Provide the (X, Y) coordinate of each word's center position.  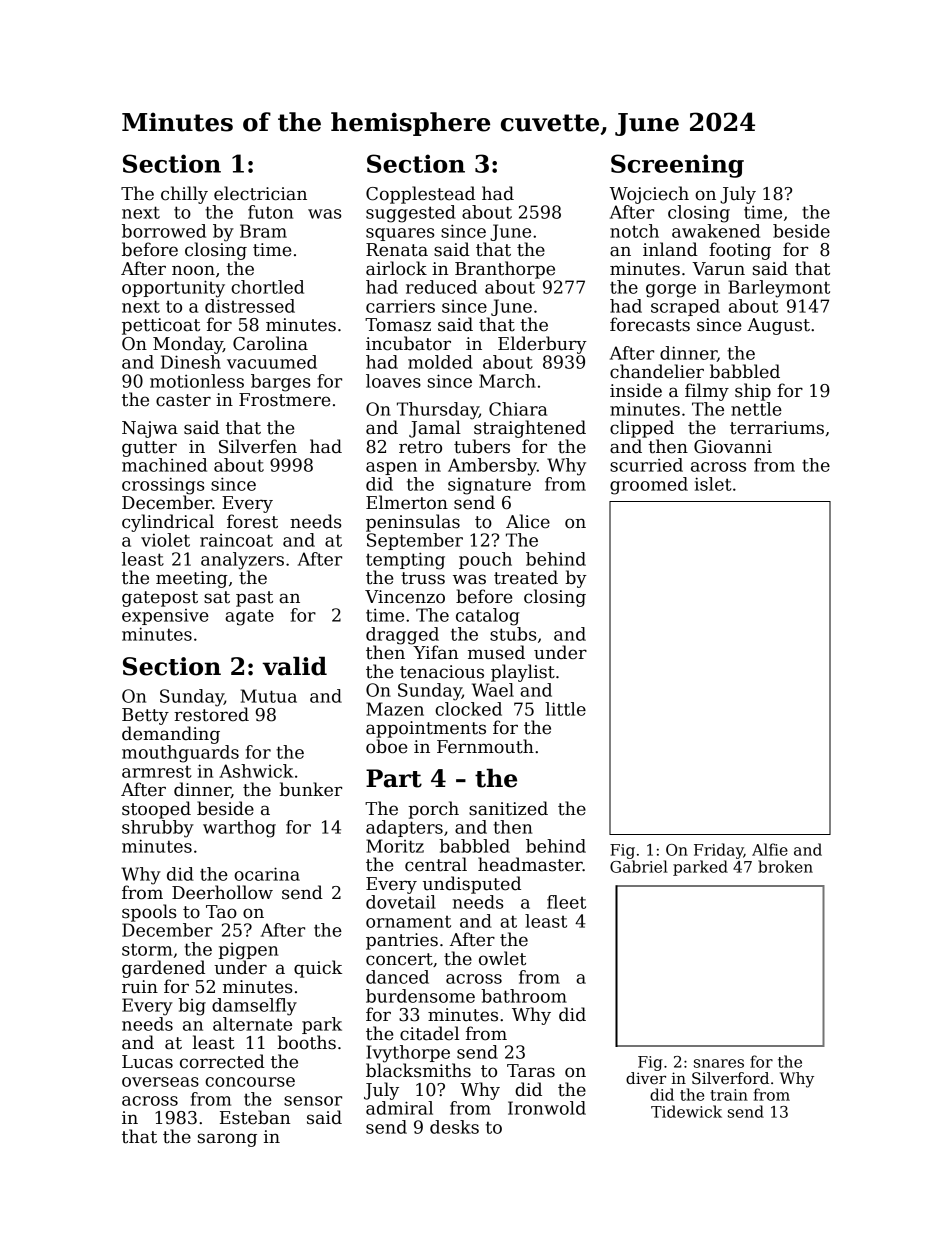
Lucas (147, 1062)
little (565, 709)
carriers (400, 306)
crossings (163, 486)
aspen (391, 468)
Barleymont (779, 289)
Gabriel (639, 866)
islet (713, 484)
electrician (260, 193)
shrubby (158, 829)
